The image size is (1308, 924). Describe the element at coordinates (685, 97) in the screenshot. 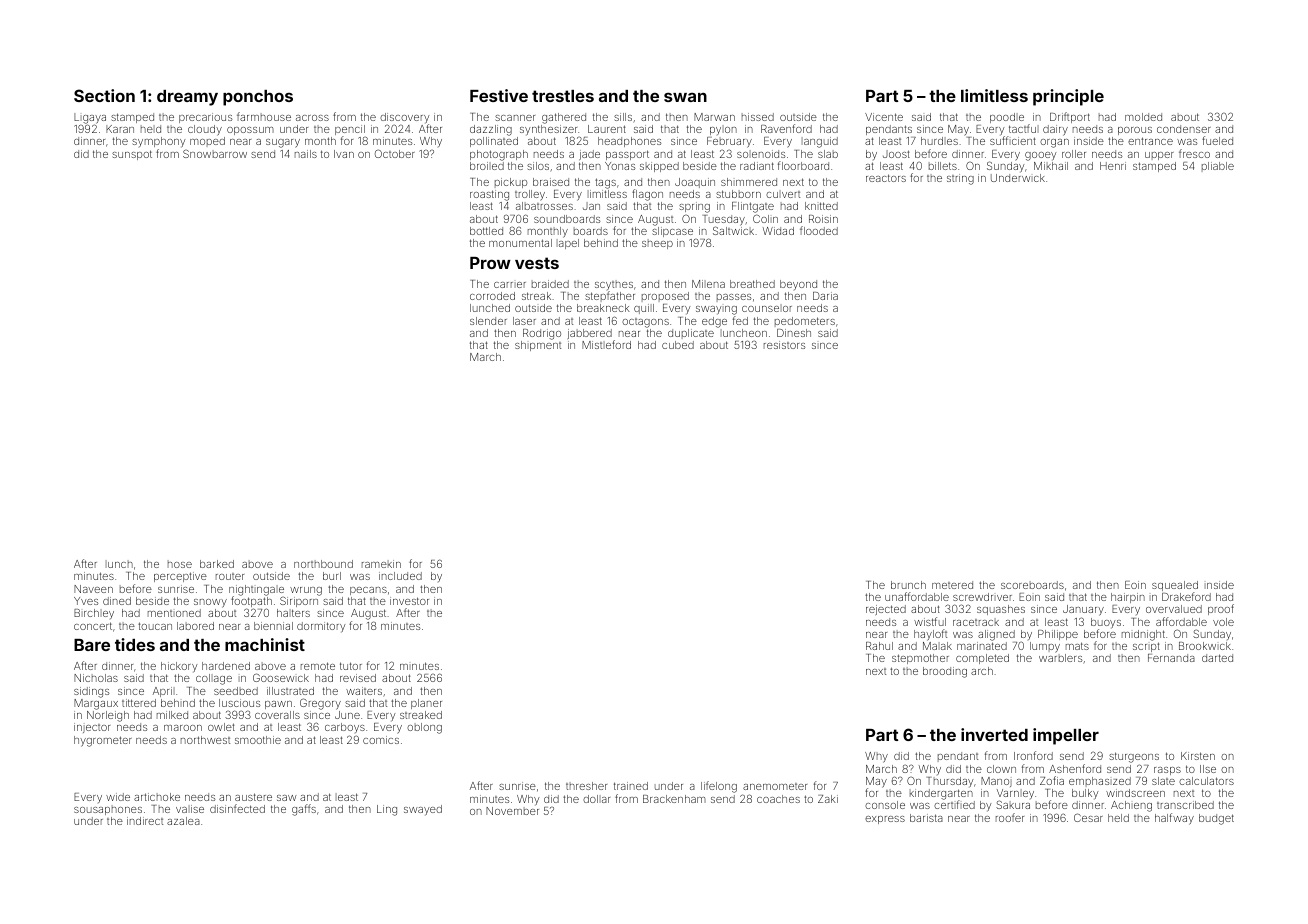

I see `swan` at that location.
